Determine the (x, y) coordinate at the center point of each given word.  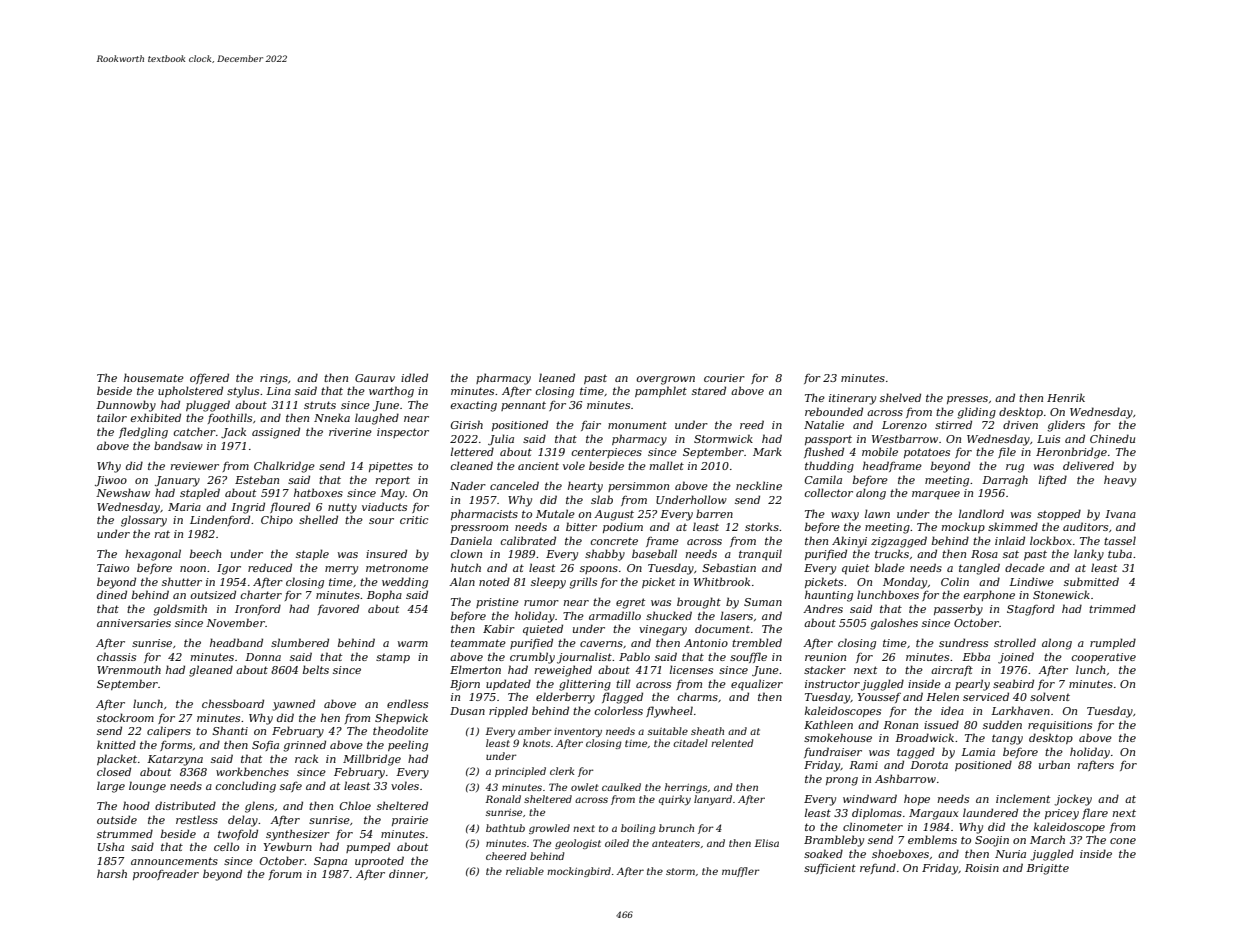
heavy (1120, 481)
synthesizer (298, 835)
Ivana (1120, 514)
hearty (585, 487)
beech (205, 553)
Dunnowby (126, 406)
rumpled (1113, 643)
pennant (523, 406)
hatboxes (318, 492)
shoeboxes (900, 853)
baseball (654, 553)
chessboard (233, 703)
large (111, 787)
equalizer (757, 685)
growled (549, 829)
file (1007, 452)
